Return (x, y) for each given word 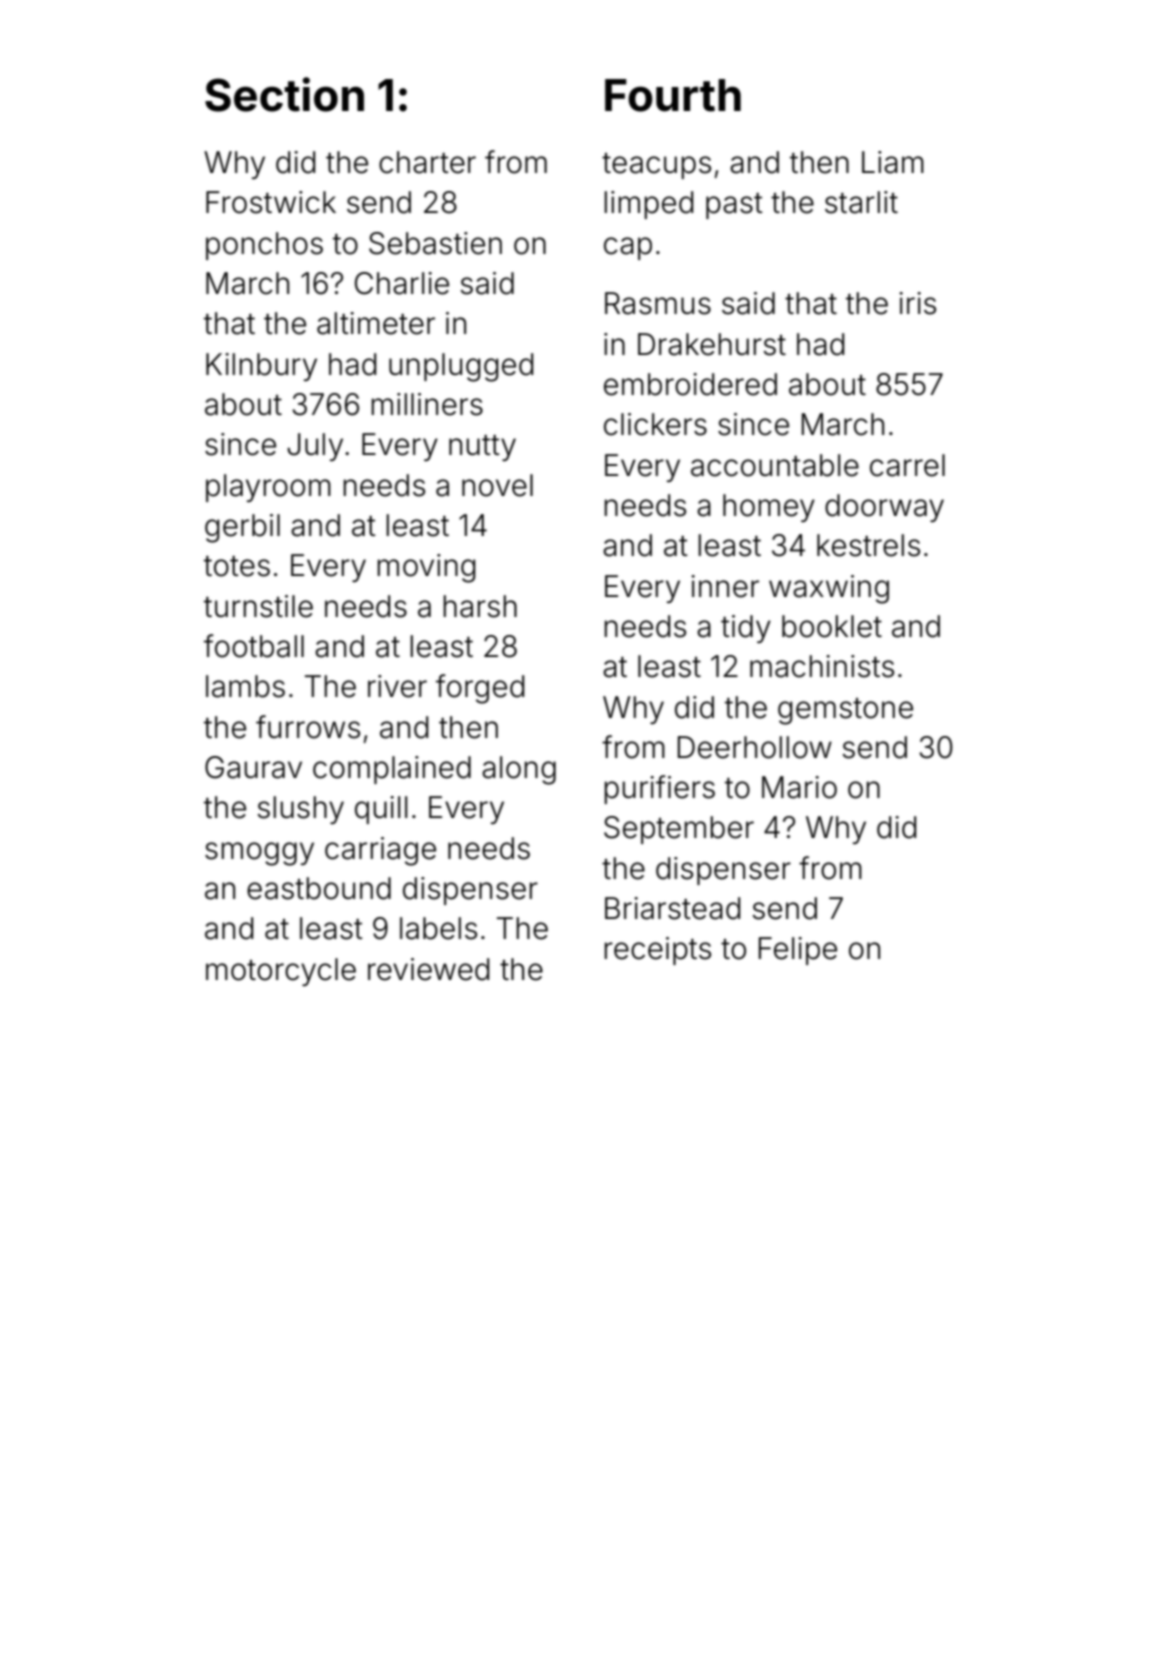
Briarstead (672, 908)
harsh (480, 606)
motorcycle (281, 972)
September (679, 830)
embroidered (690, 384)
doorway (884, 508)
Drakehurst (712, 344)
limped (648, 205)
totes (237, 566)
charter (427, 162)
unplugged (461, 367)
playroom (268, 488)
